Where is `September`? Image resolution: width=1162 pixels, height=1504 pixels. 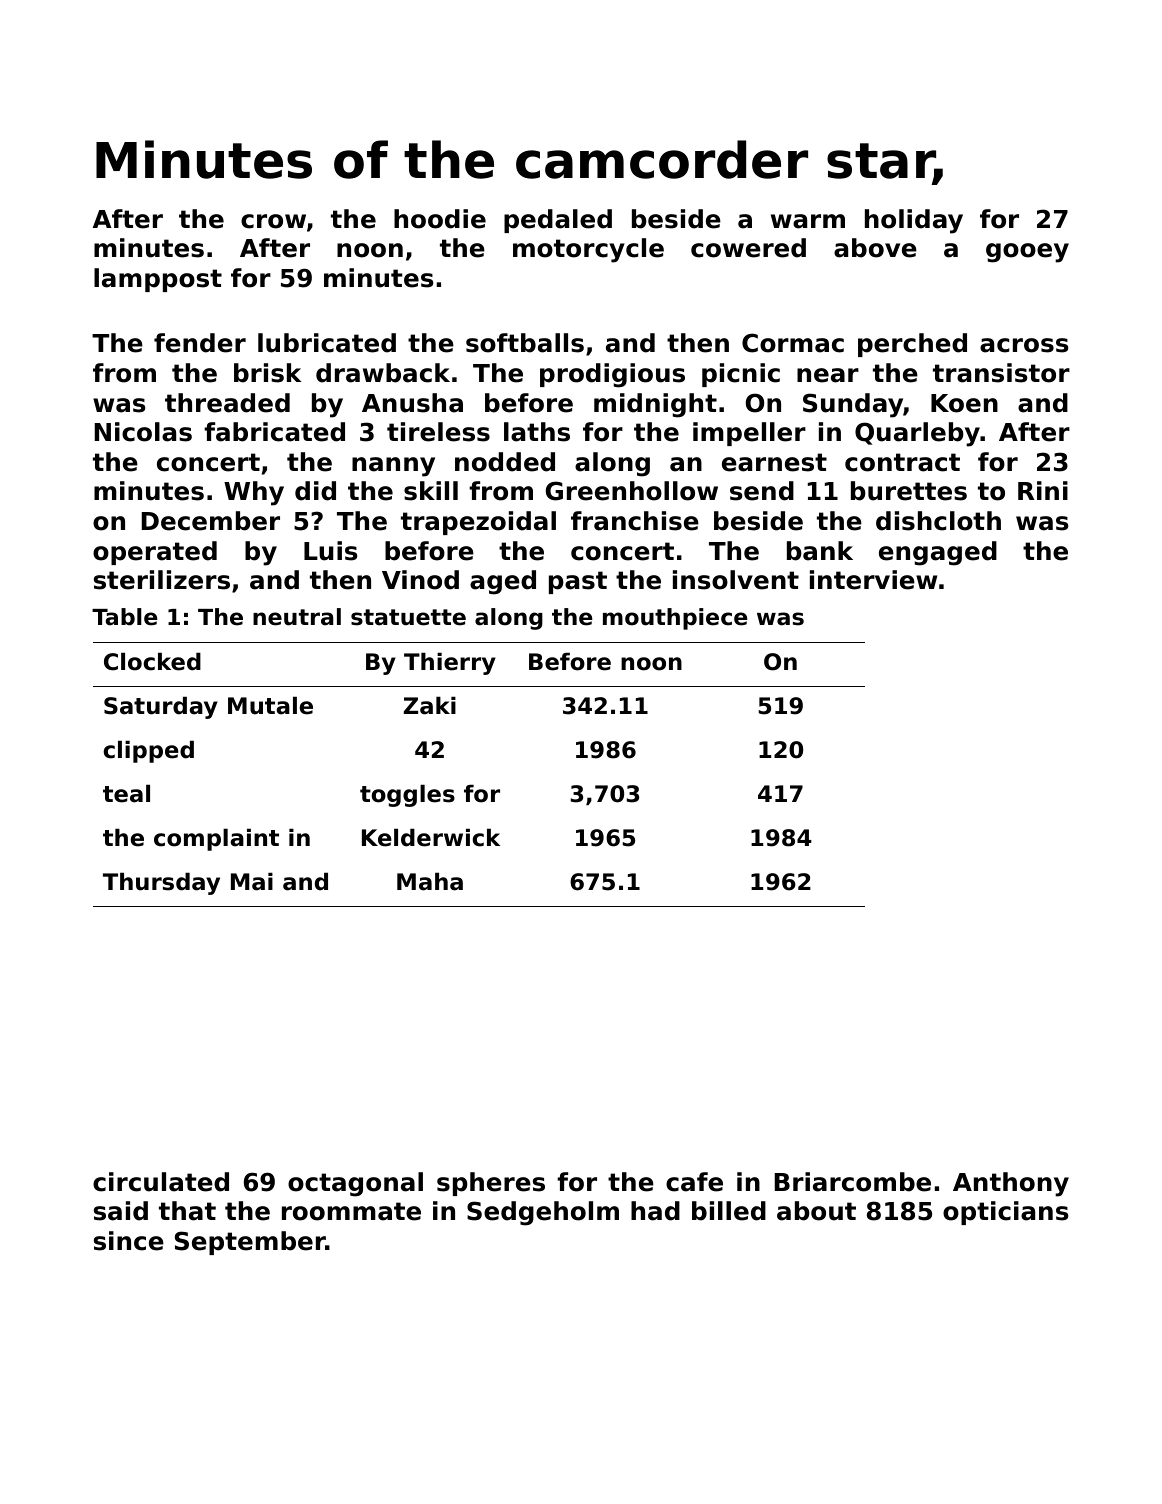
September is located at coordinates (250, 1243).
